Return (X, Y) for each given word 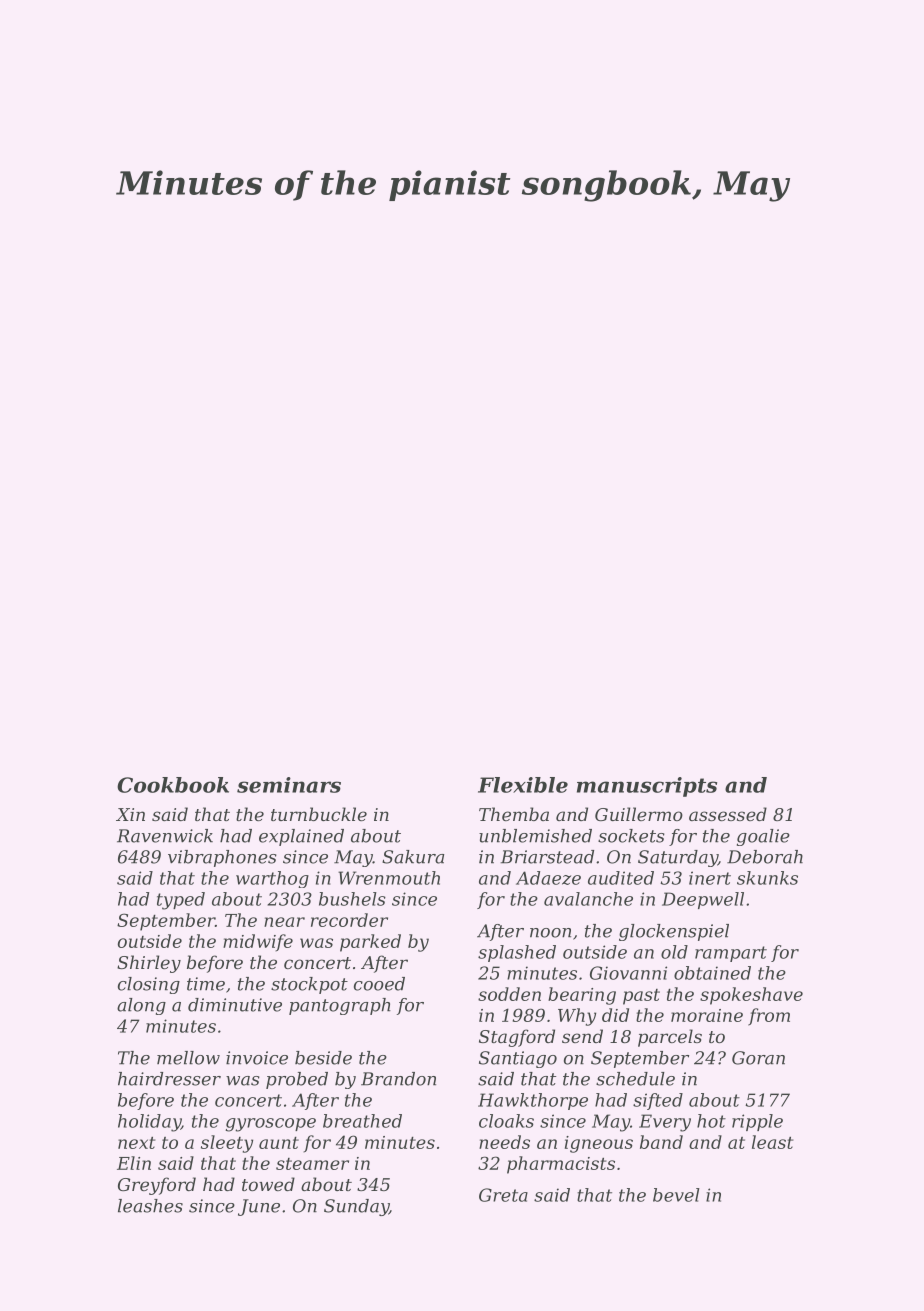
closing (149, 985)
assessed (728, 814)
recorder (349, 920)
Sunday (356, 1207)
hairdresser (169, 1079)
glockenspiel (674, 932)
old (674, 952)
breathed (362, 1121)
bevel (676, 1195)
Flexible (523, 785)
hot (711, 1121)
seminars (289, 785)
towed (268, 1184)
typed (181, 901)
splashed (517, 953)
